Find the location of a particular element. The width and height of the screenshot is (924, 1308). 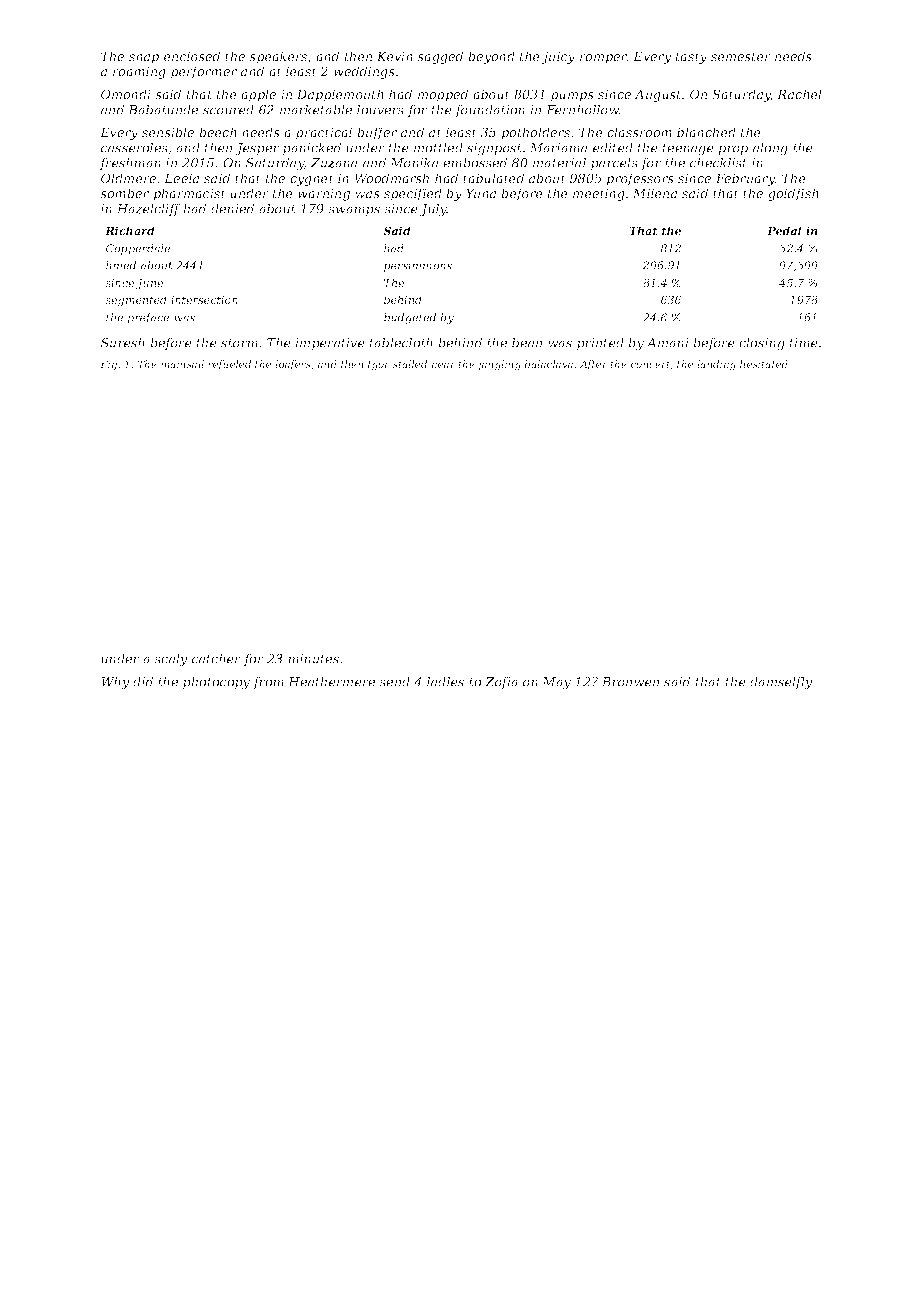

send is located at coordinates (394, 682).
